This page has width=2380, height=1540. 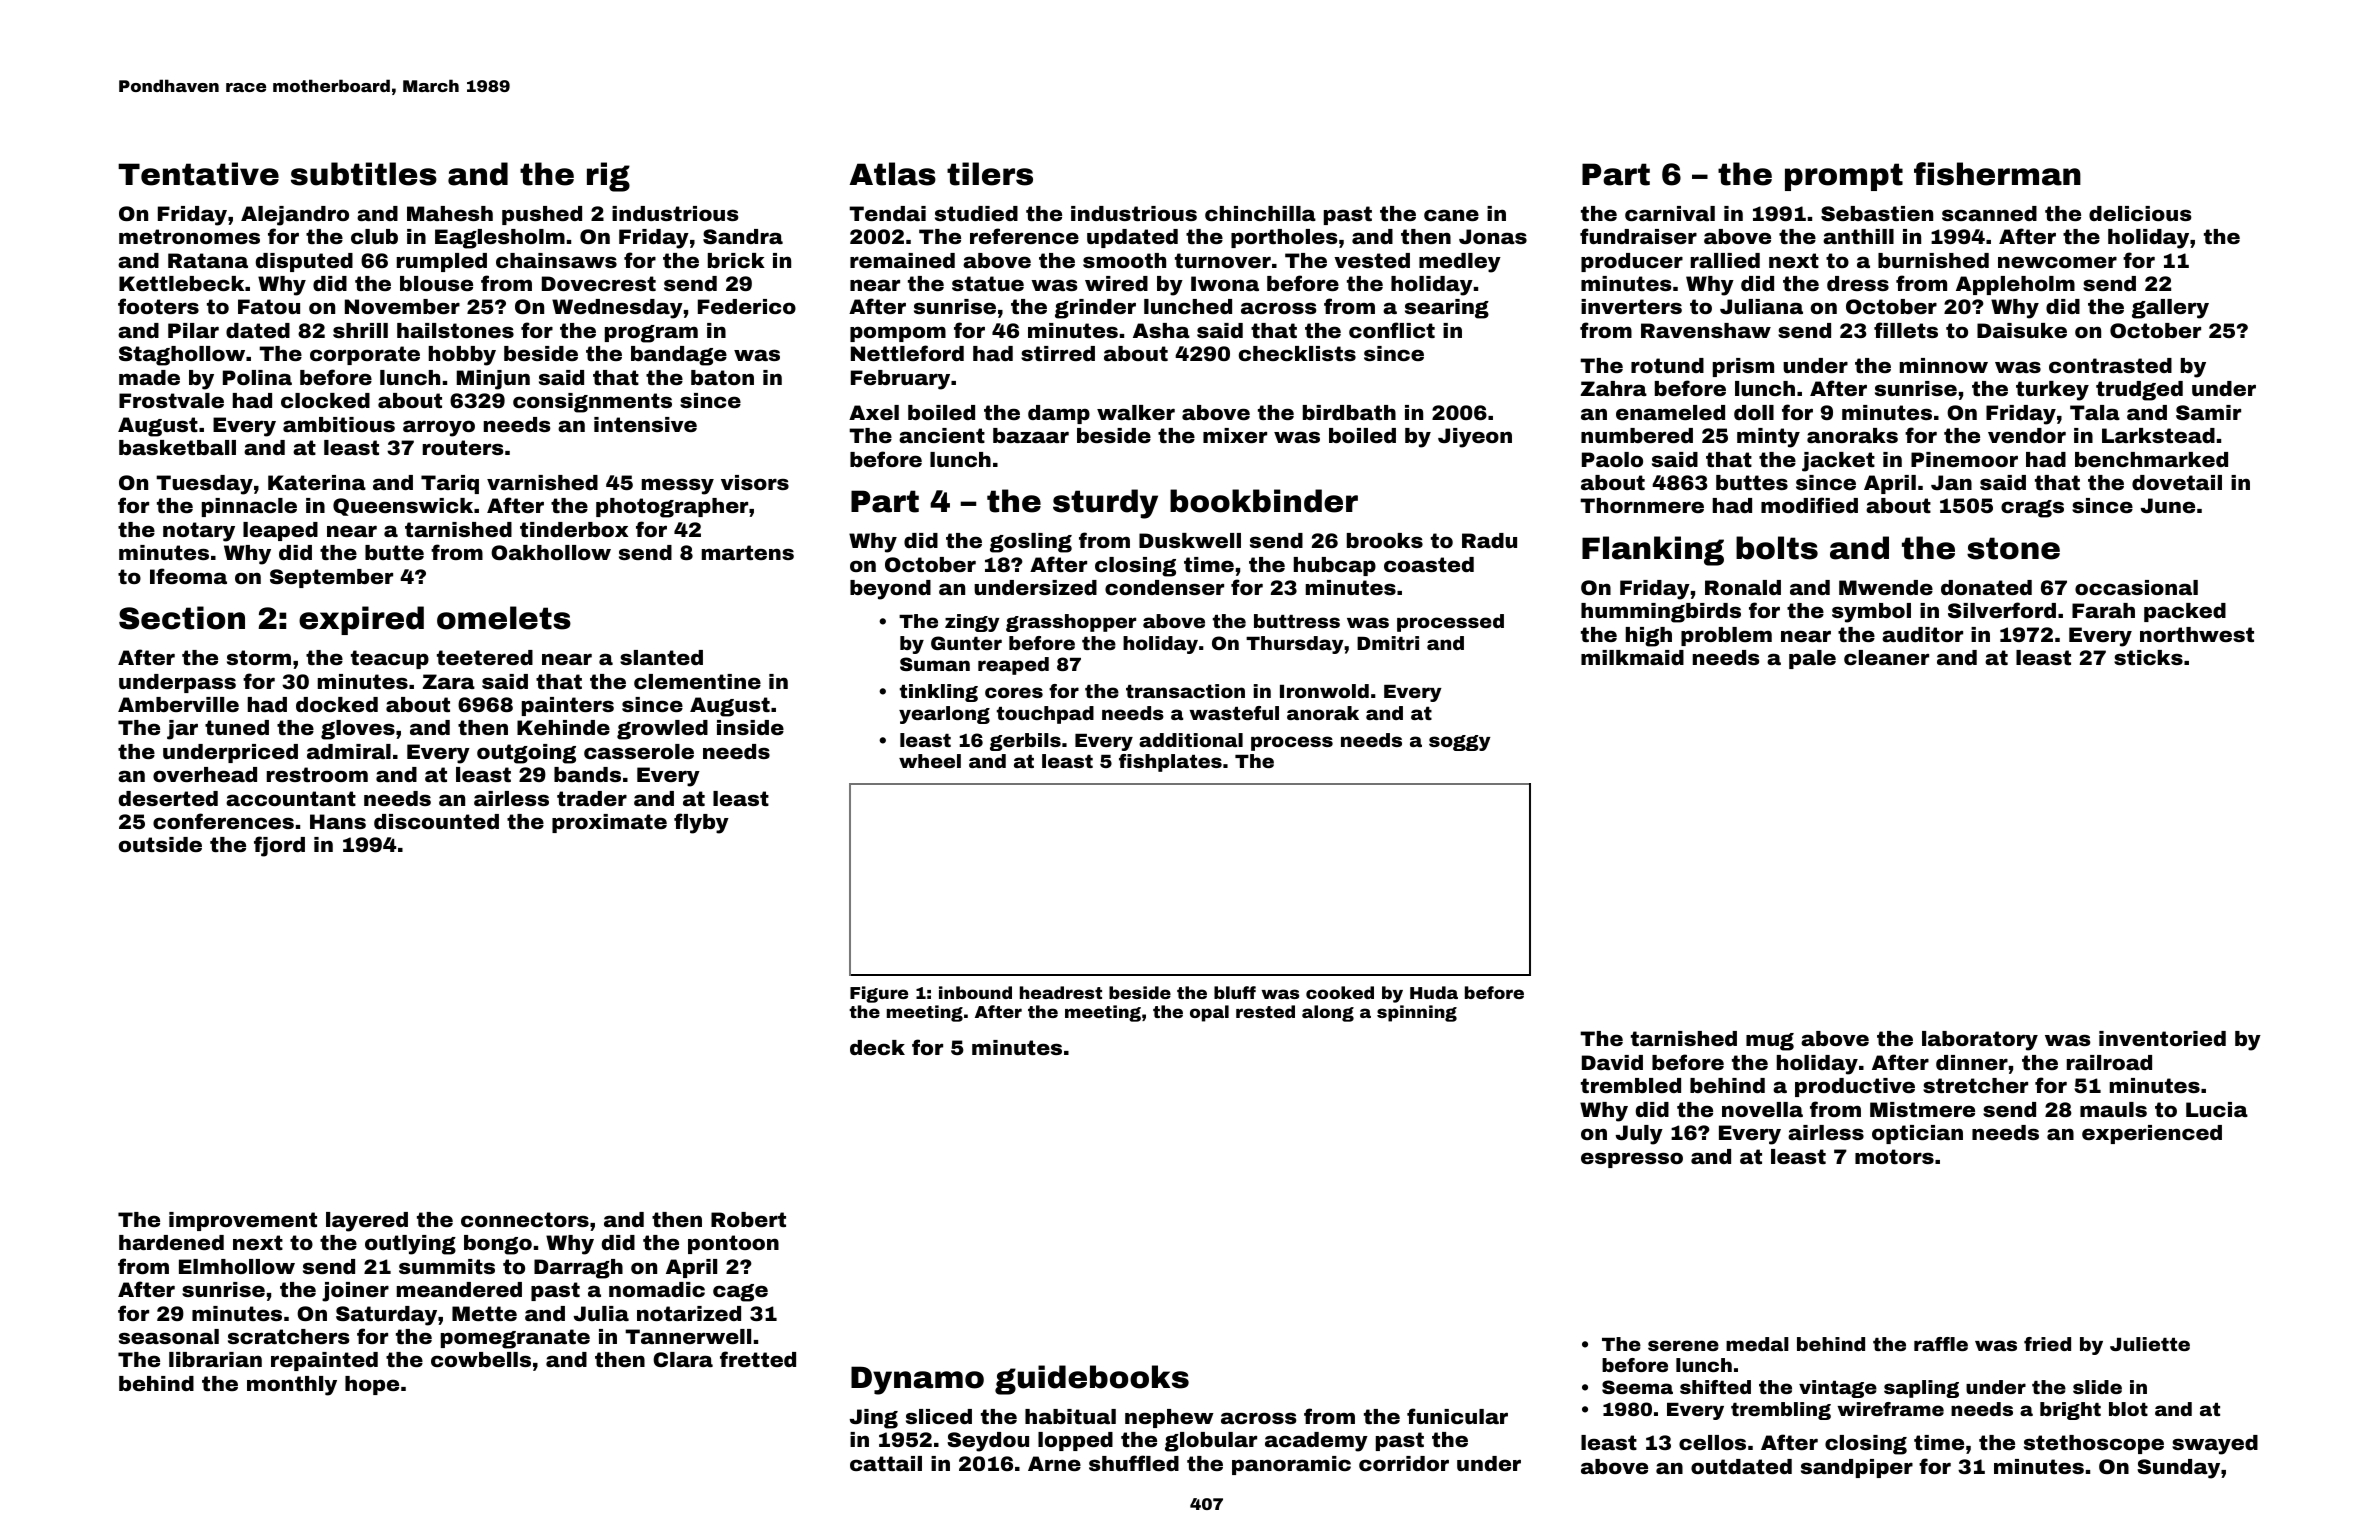 I want to click on subtitles, so click(x=364, y=174).
